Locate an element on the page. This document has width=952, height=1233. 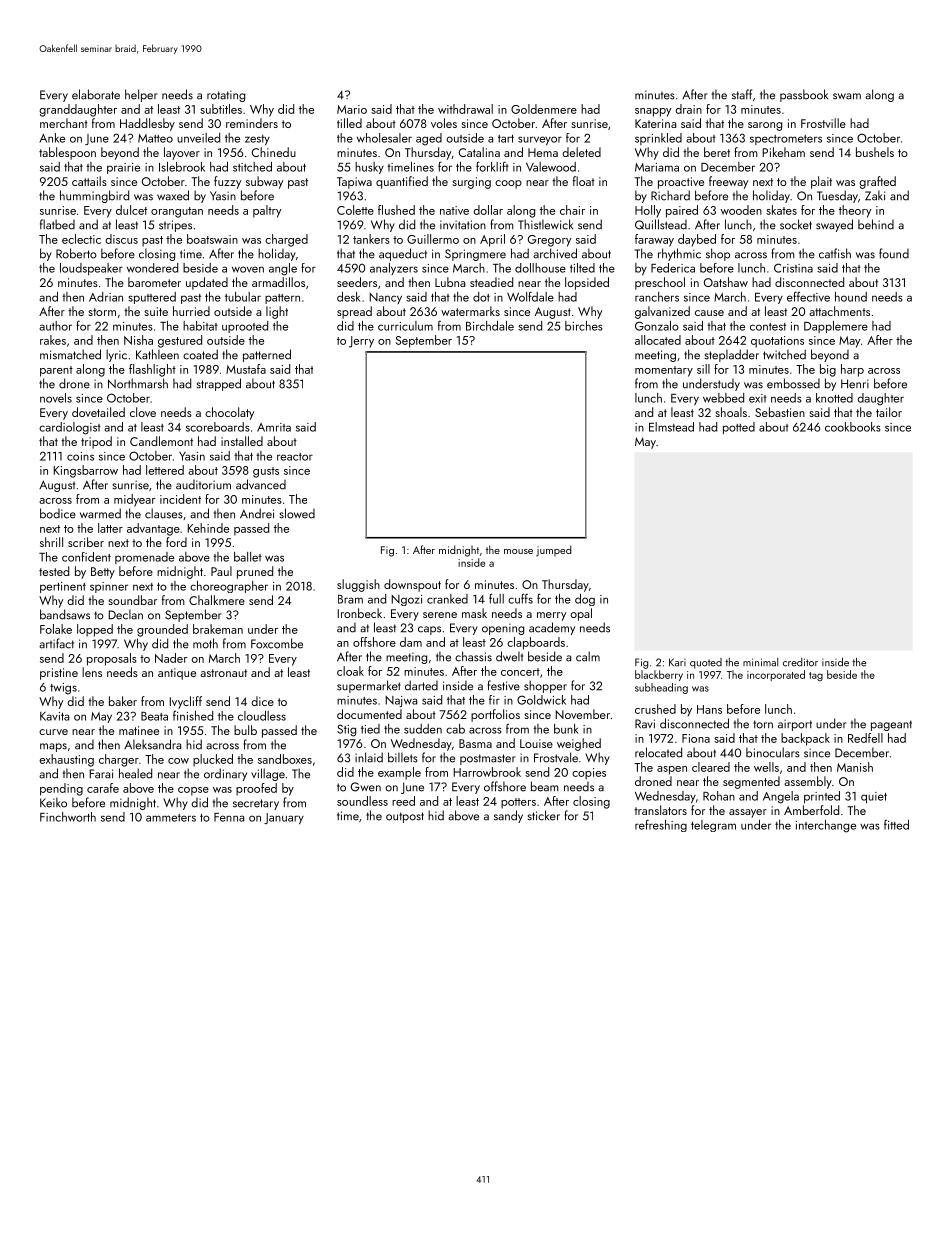
ammeters is located at coordinates (171, 818).
